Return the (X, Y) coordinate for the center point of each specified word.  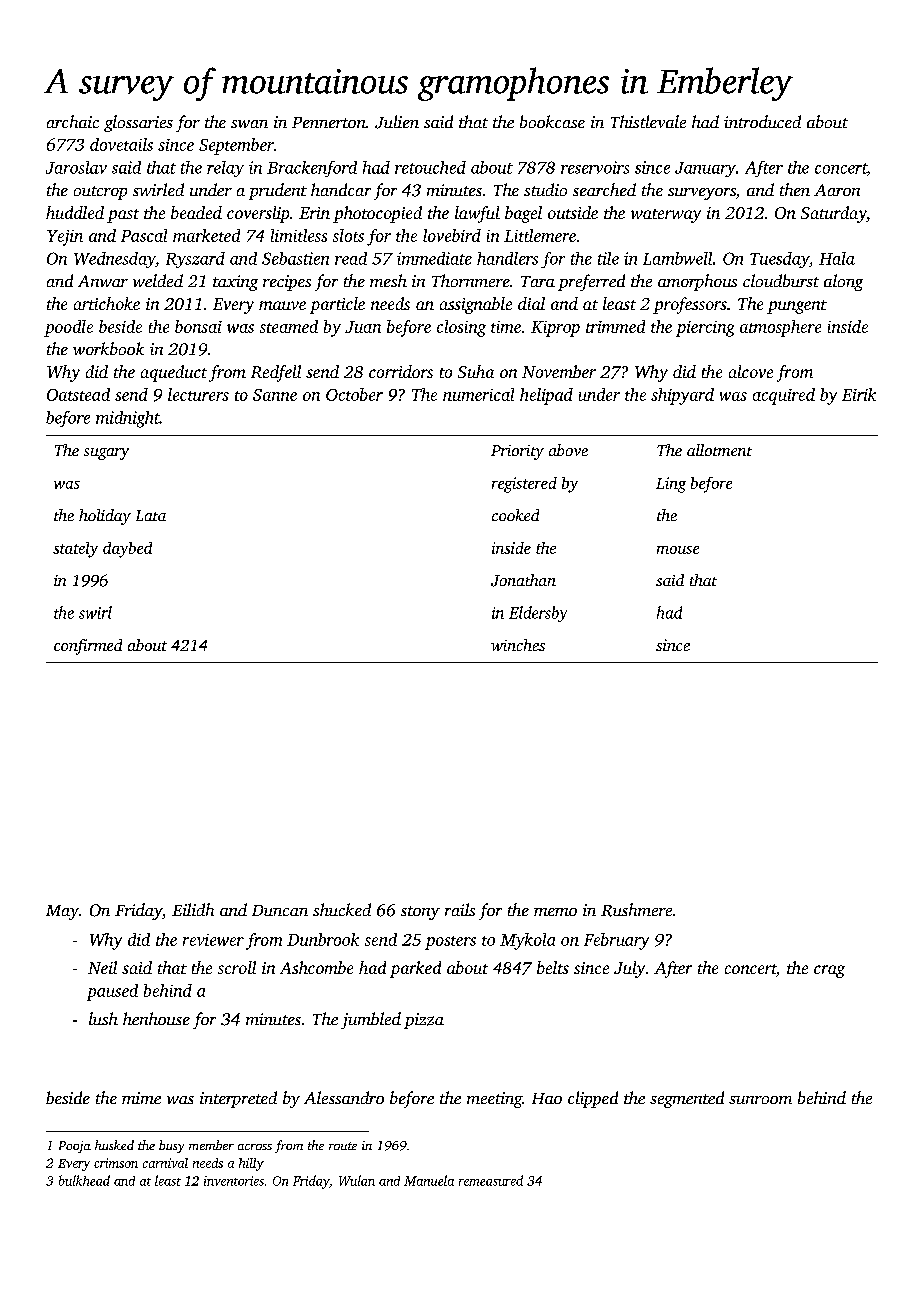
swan (249, 124)
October (354, 394)
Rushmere (636, 910)
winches (518, 645)
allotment (719, 450)
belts (553, 967)
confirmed (88, 647)
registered (524, 485)
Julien (397, 122)
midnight (128, 419)
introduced (762, 121)
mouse (678, 550)
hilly (251, 1164)
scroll (237, 967)
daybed (127, 550)
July (629, 969)
